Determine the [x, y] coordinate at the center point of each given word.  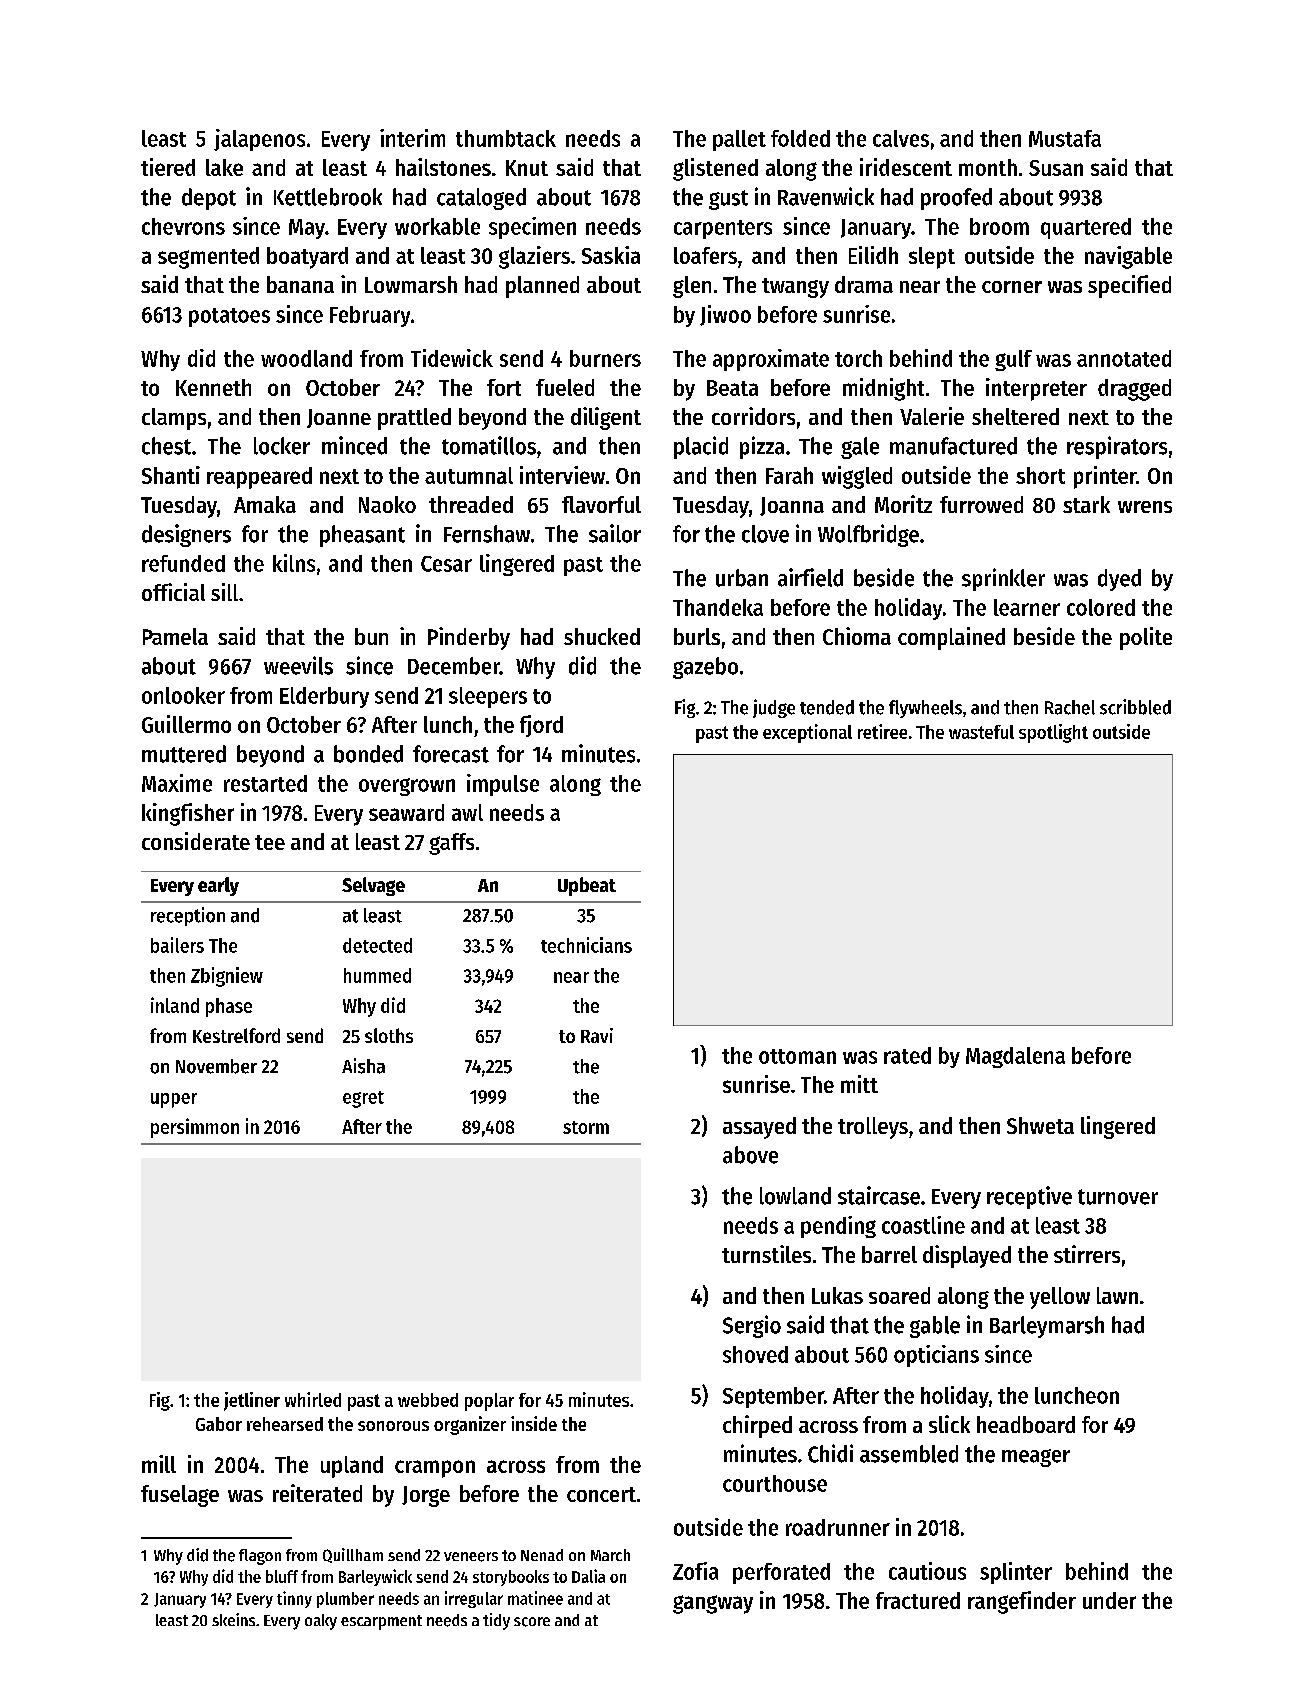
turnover [1118, 1197]
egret [363, 1099]
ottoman [797, 1056]
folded [800, 138]
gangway [713, 1604]
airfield [810, 577]
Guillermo [186, 724]
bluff [282, 1576]
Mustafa [1065, 138]
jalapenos [259, 140]
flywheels [925, 709]
